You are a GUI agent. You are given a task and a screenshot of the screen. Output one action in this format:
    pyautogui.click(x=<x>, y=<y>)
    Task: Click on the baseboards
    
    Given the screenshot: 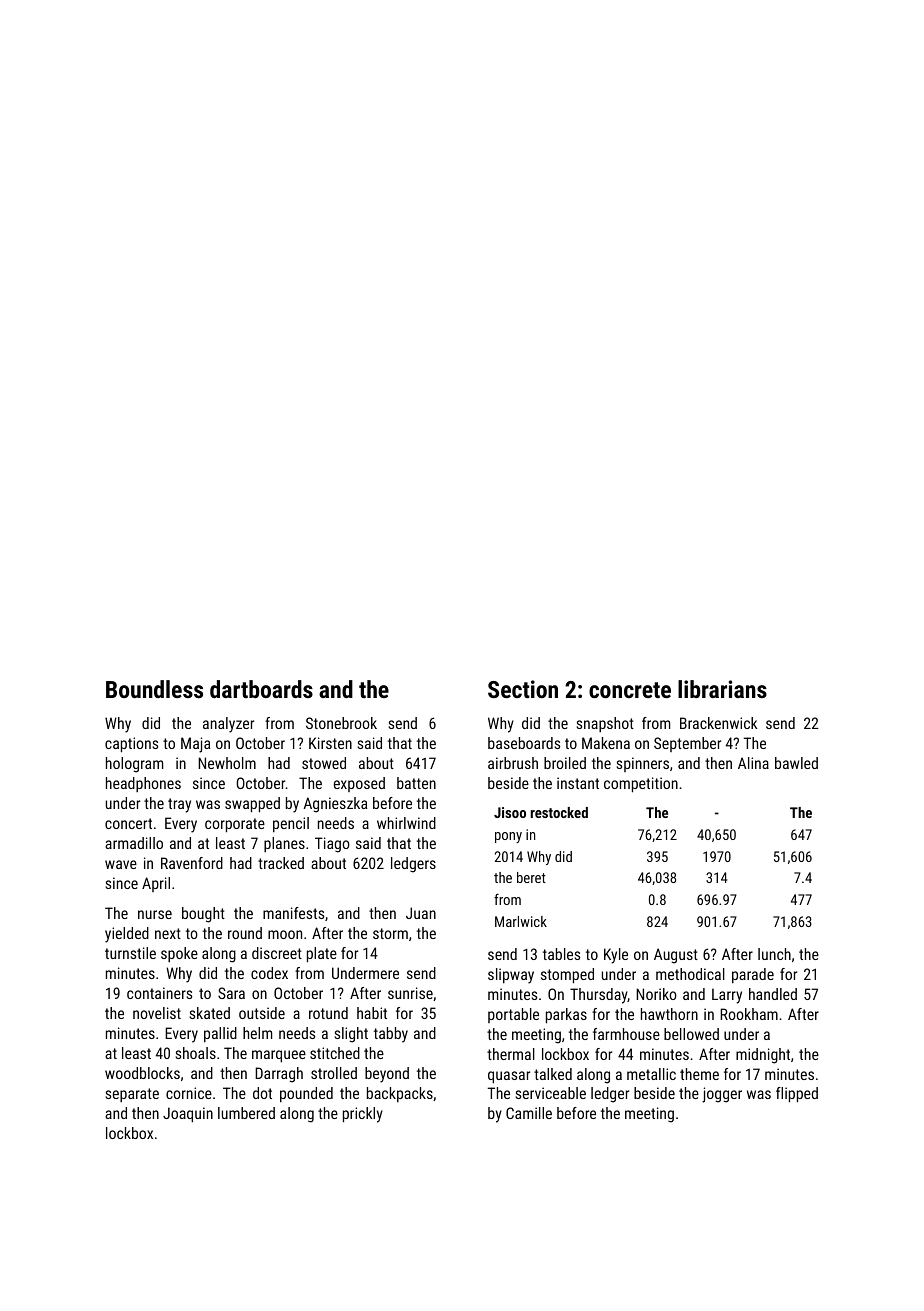 What is the action you would take?
    pyautogui.click(x=524, y=743)
